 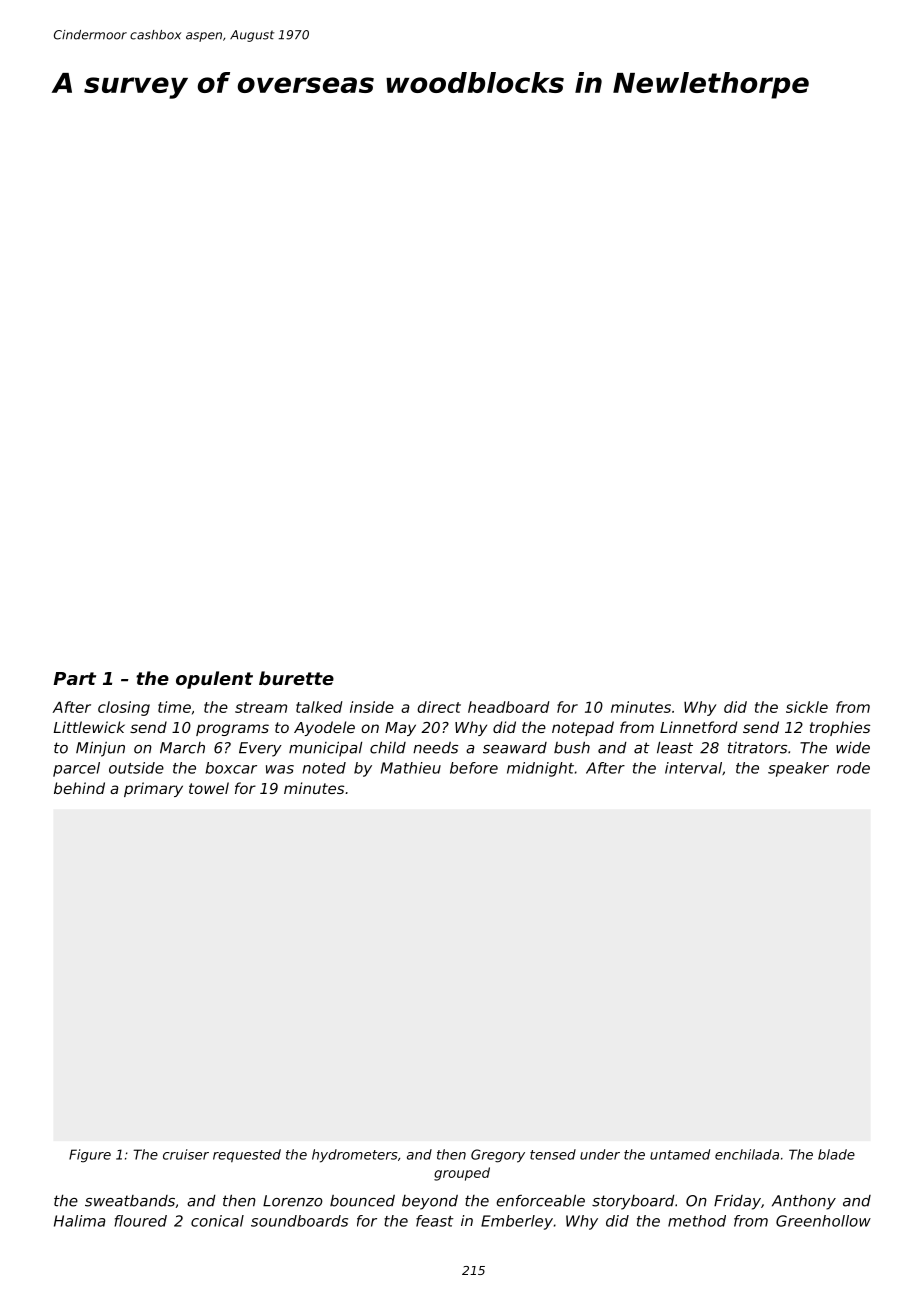 I want to click on blade, so click(x=836, y=1154).
